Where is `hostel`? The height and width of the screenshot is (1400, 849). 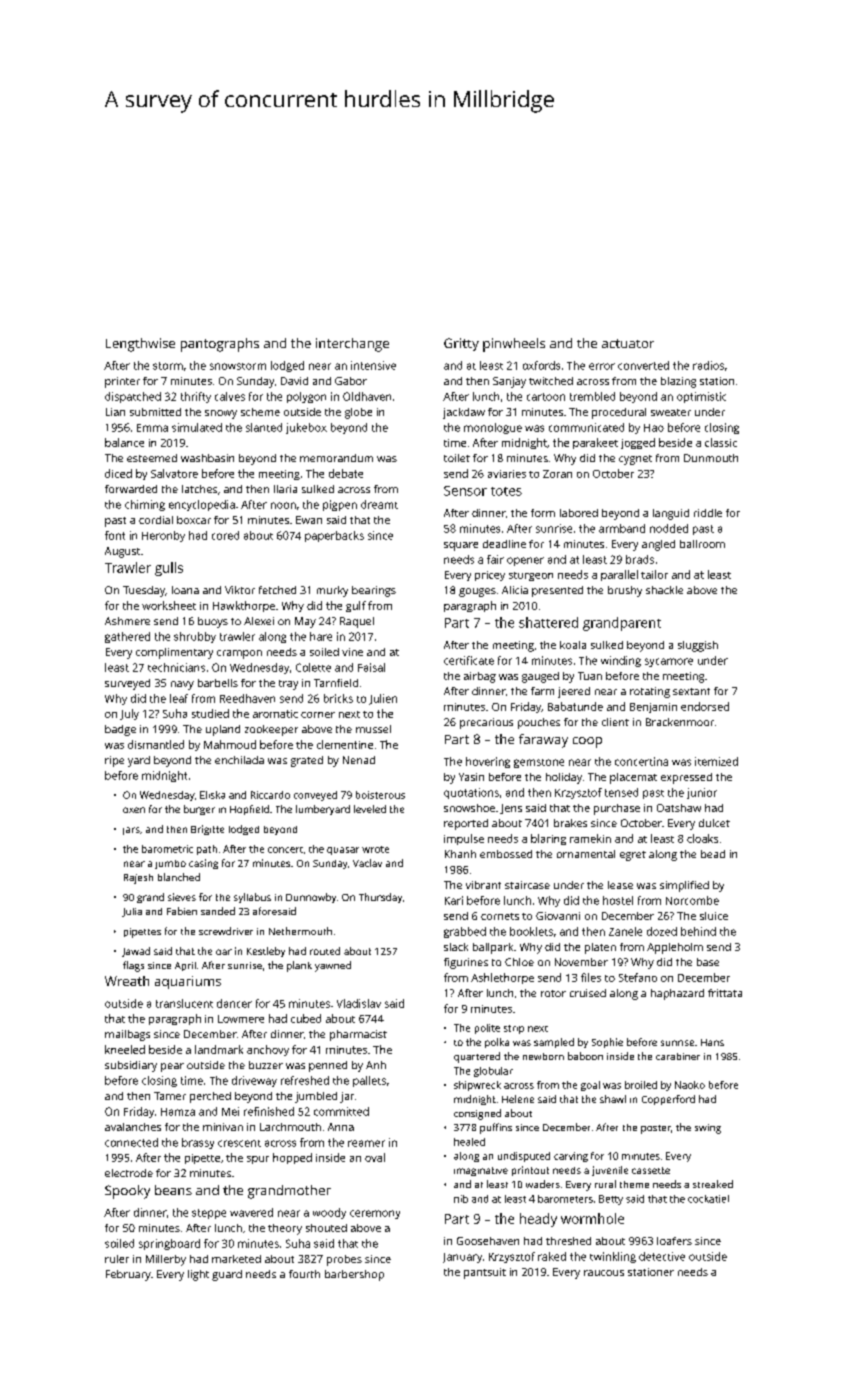
hostel is located at coordinates (618, 900).
